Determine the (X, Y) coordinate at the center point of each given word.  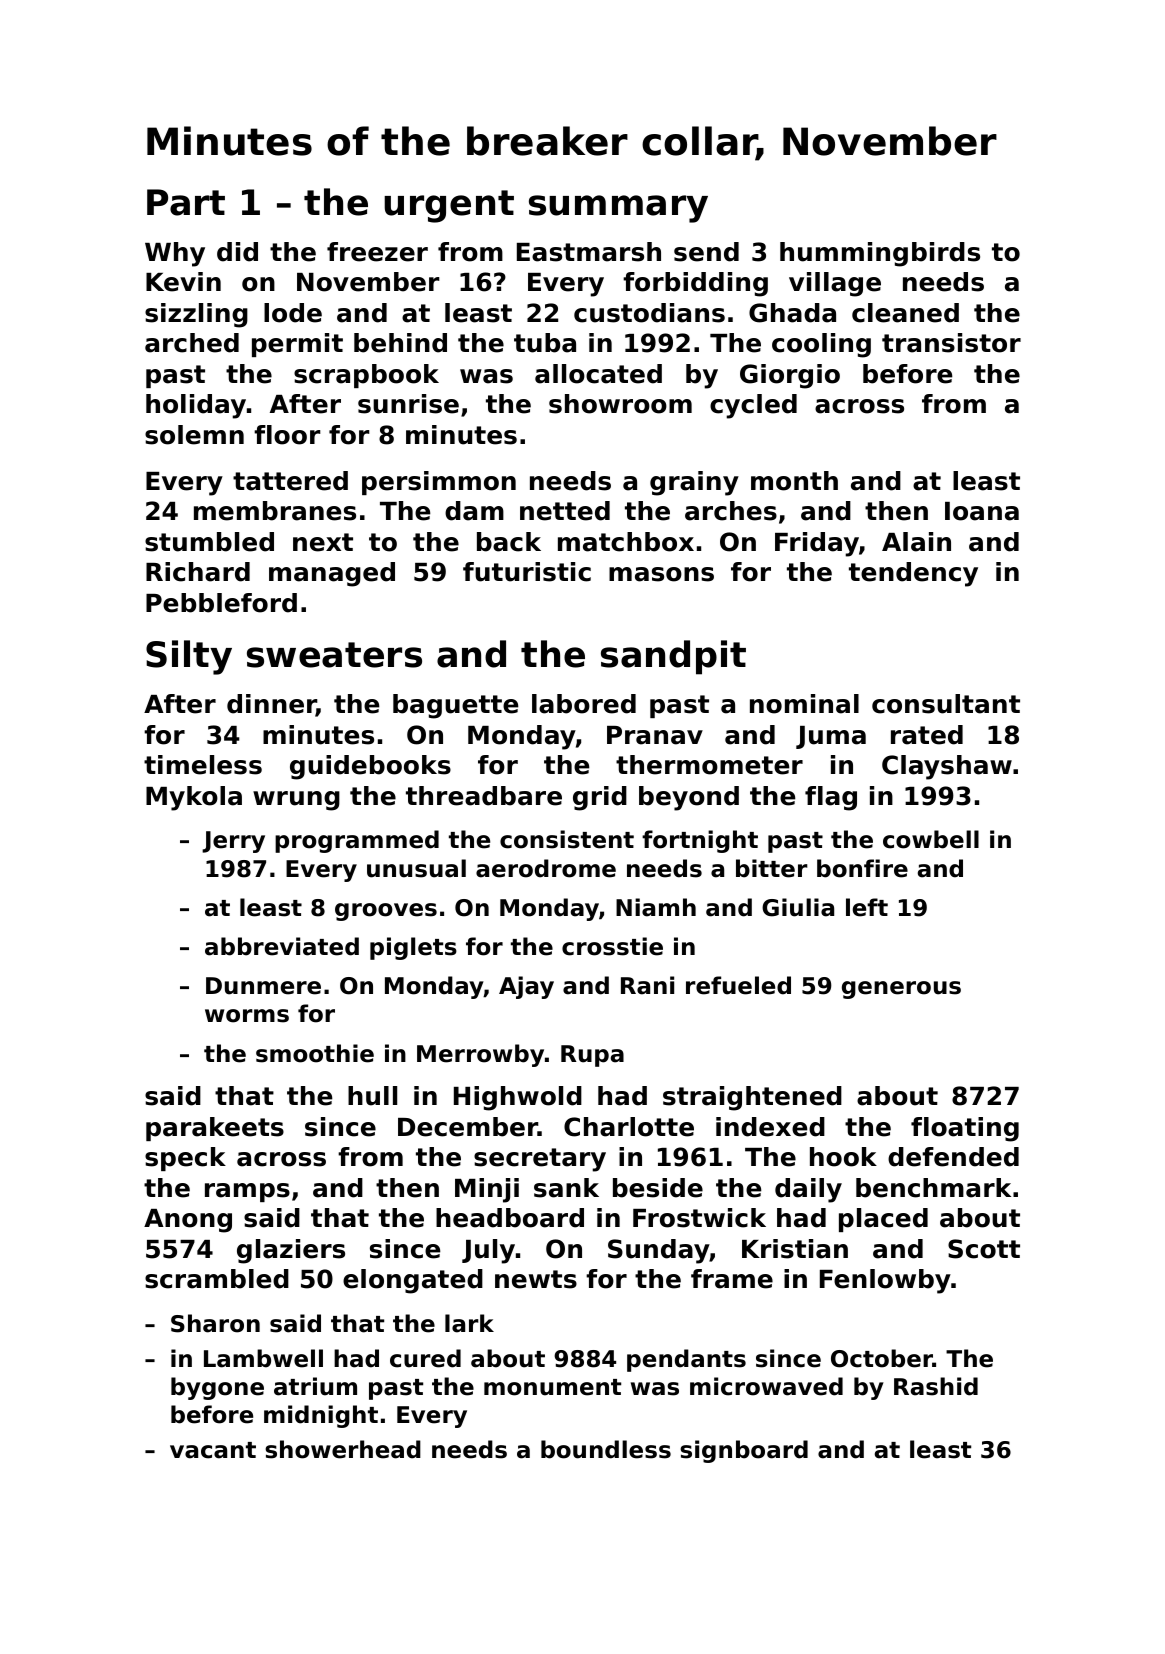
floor (287, 435)
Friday (817, 544)
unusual (416, 868)
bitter (772, 868)
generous (901, 990)
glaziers (291, 1251)
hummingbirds (880, 254)
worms (247, 1016)
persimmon (439, 483)
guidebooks (370, 767)
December (468, 1127)
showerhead (343, 1449)
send (706, 252)
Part (186, 202)
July (488, 1251)
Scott (984, 1249)
